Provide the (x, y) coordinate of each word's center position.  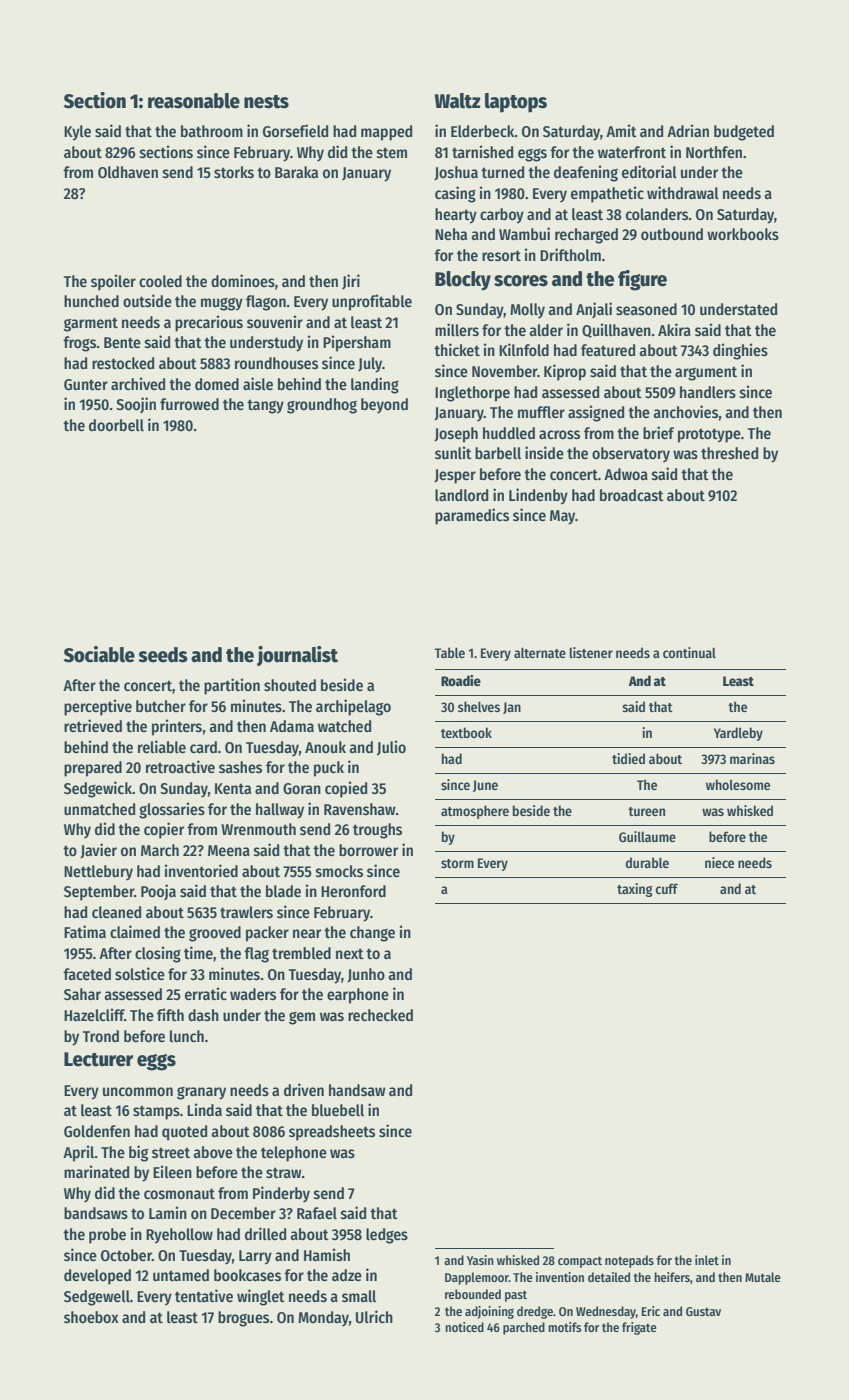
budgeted (744, 133)
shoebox (91, 1317)
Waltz (457, 101)
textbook (466, 732)
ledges (387, 1236)
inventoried (201, 870)
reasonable (194, 101)
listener (591, 652)
